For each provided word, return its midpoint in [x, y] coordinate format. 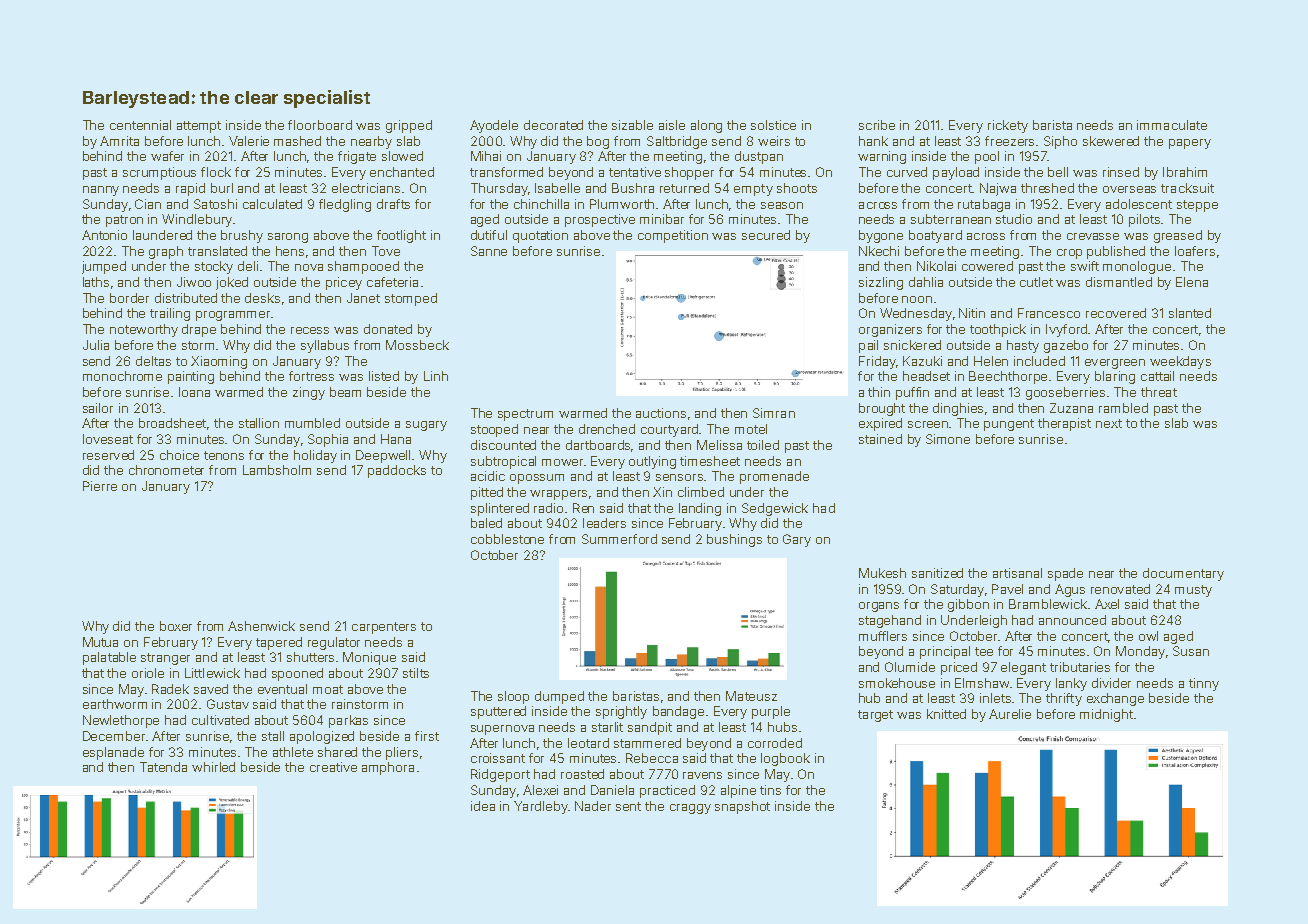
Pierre [100, 486]
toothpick [998, 330]
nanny [101, 191]
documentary [1183, 574]
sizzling [881, 283]
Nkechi [879, 251]
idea [483, 806]
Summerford [619, 539]
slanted [1190, 313]
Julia [96, 345]
